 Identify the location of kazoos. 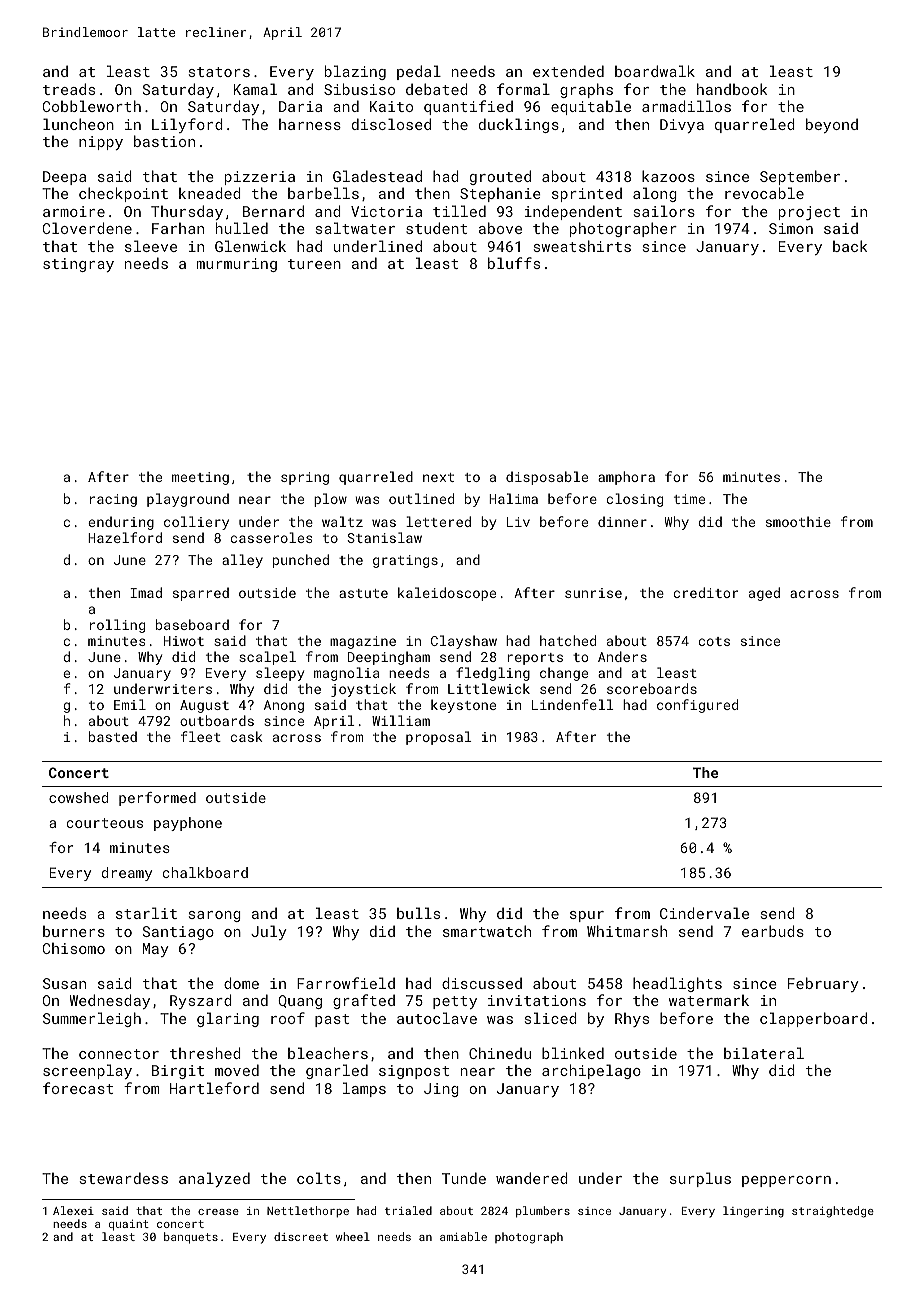
(668, 176).
